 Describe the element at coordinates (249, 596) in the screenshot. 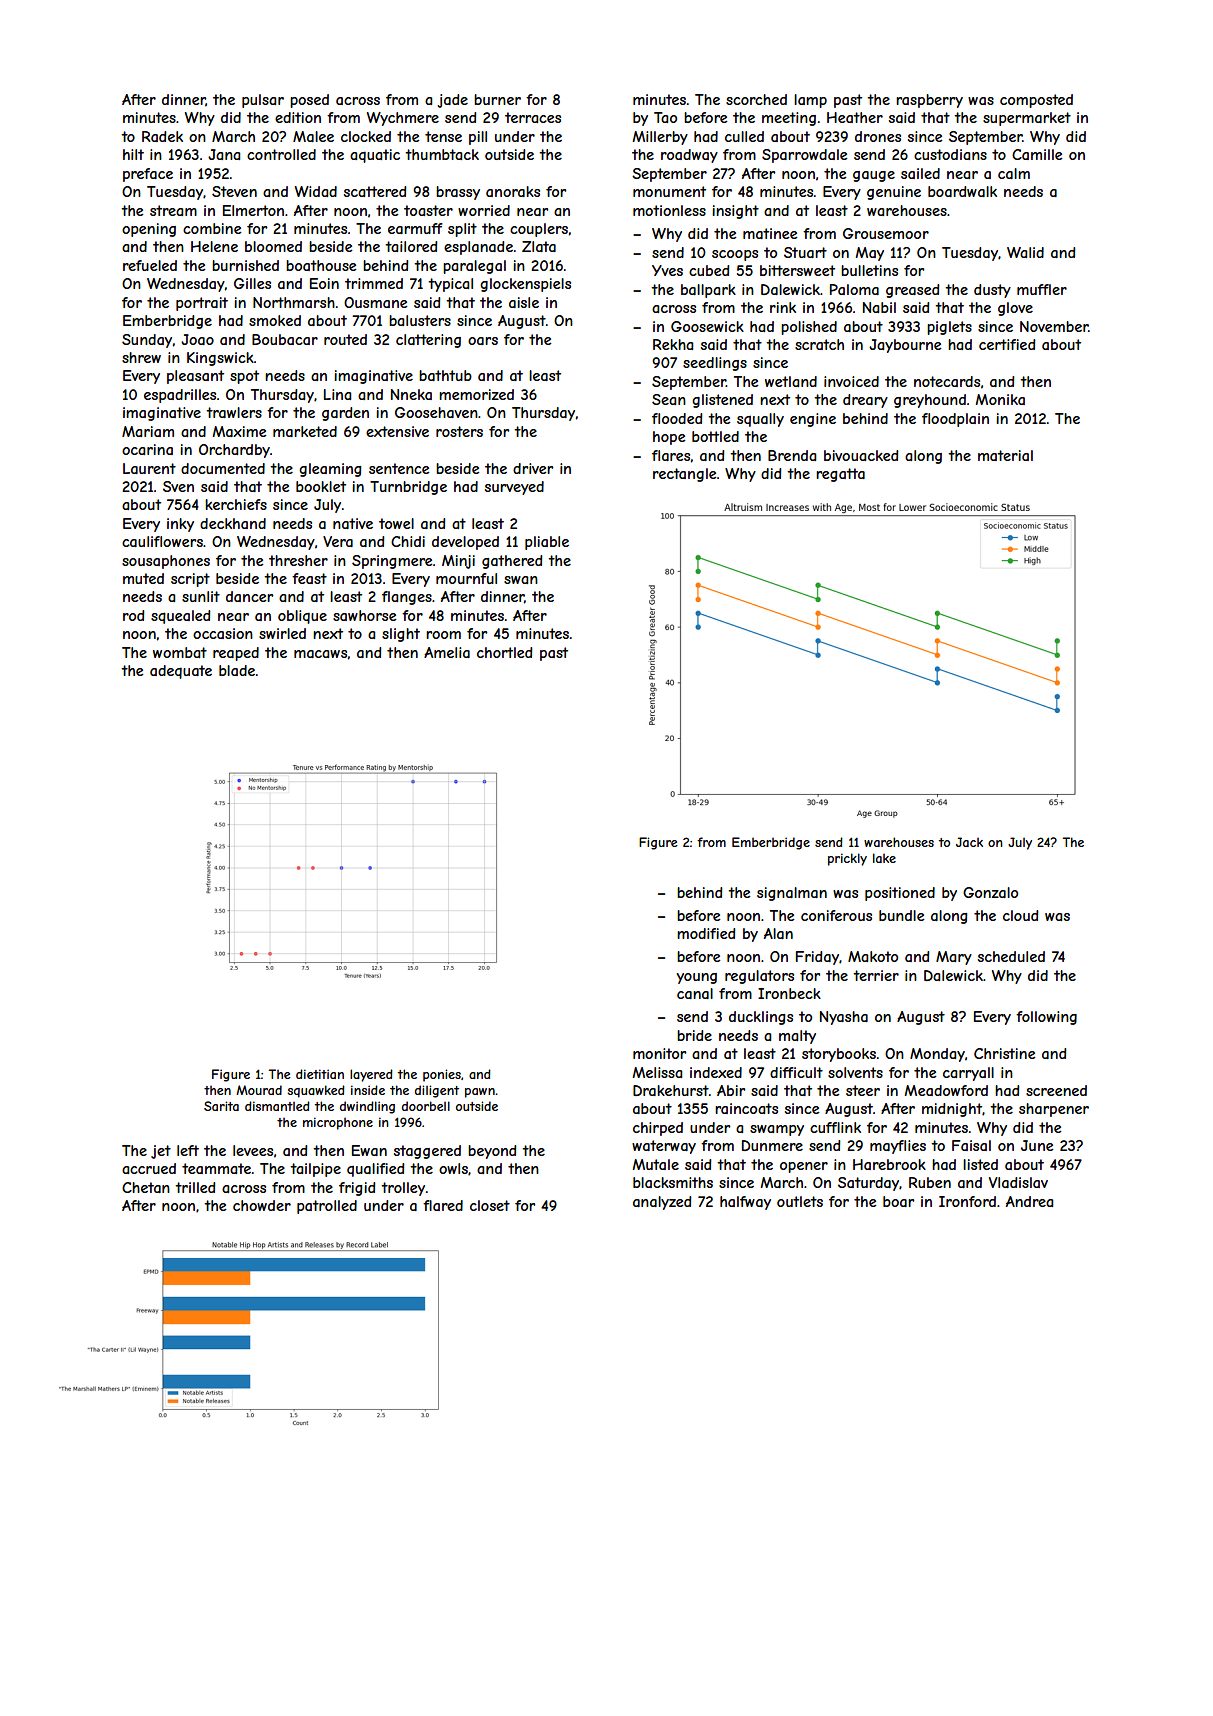

I see `dancer` at that location.
